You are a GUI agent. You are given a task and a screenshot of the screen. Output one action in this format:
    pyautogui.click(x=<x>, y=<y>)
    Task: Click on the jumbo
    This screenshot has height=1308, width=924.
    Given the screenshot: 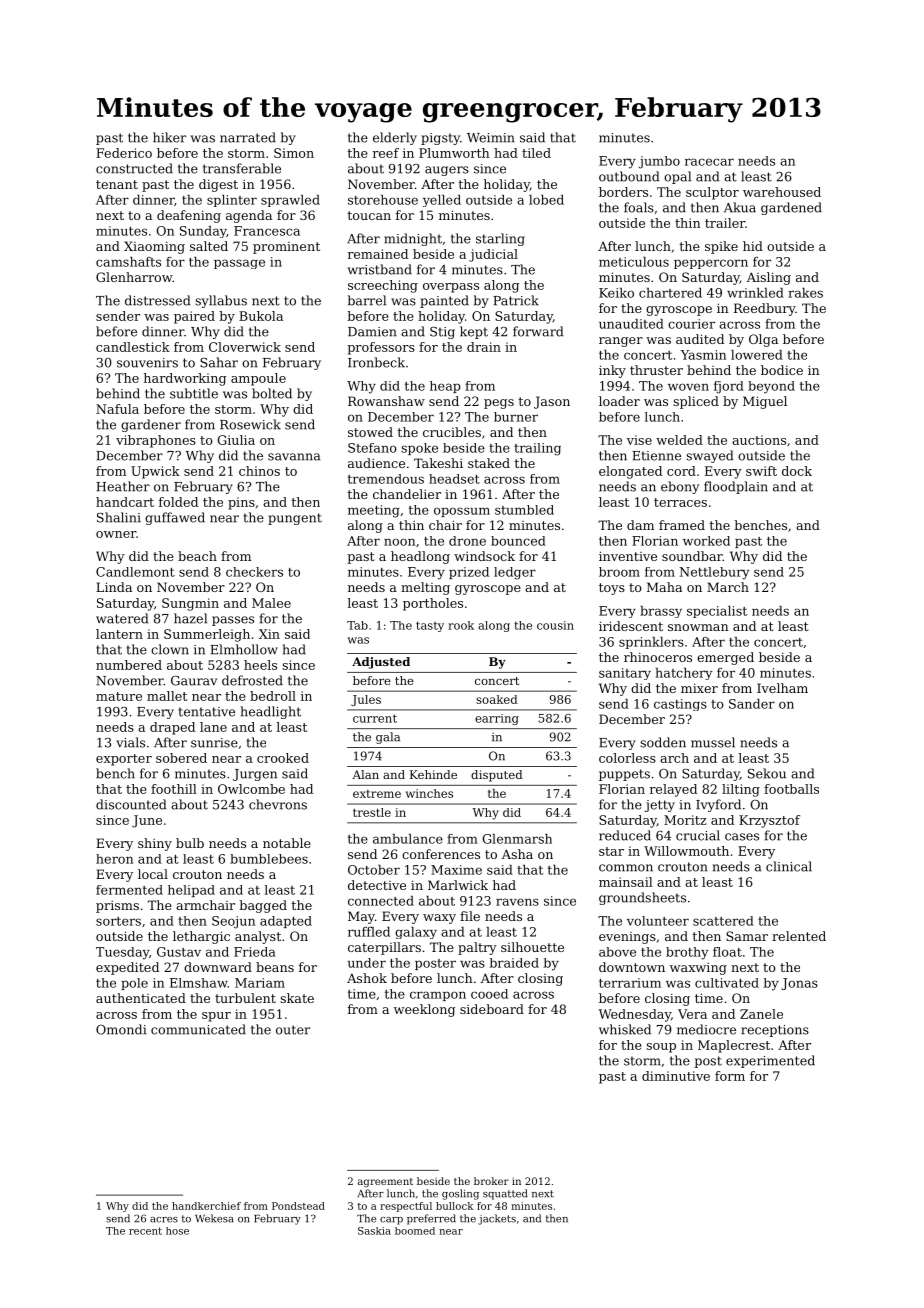 What is the action you would take?
    pyautogui.click(x=659, y=162)
